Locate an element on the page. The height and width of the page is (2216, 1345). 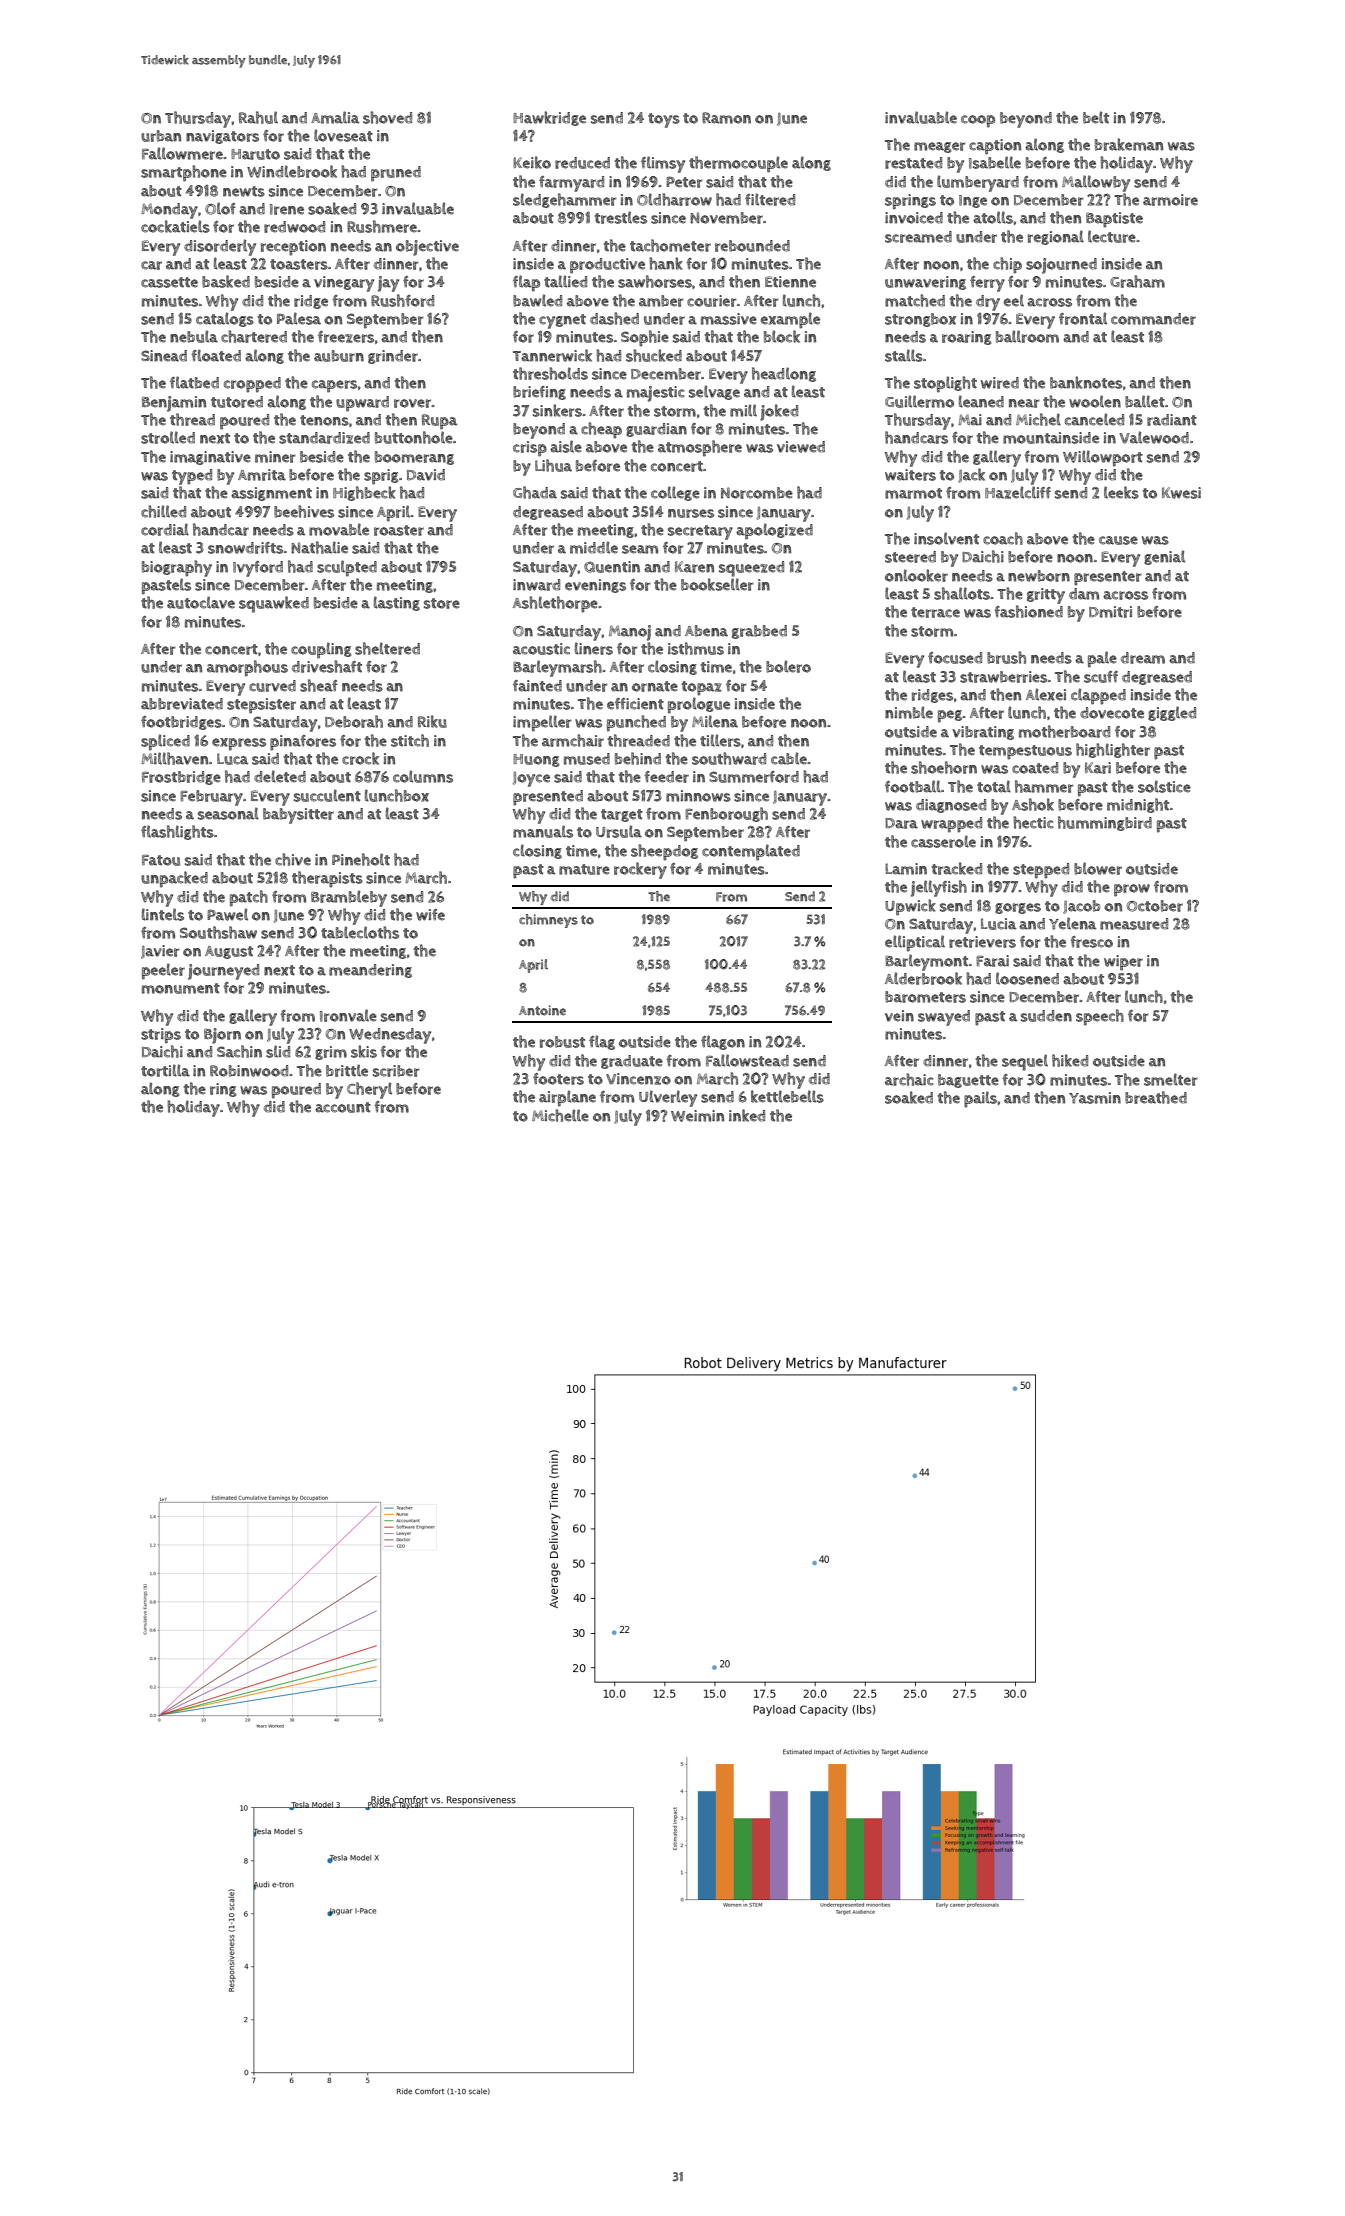
sheltered is located at coordinates (387, 648).
